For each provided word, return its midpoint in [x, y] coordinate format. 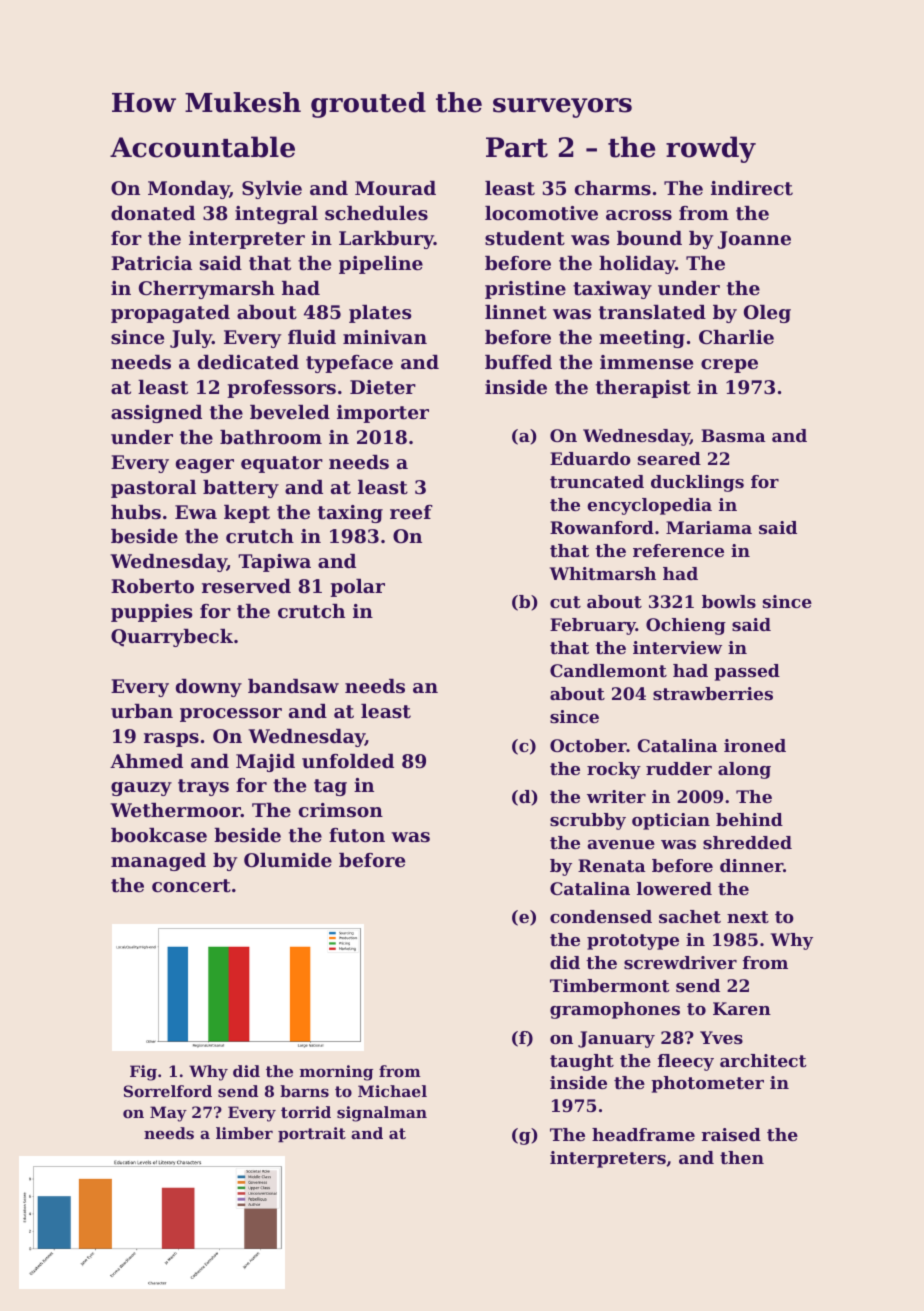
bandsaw [293, 686]
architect [763, 1060]
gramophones [615, 1010]
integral [276, 215]
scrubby [588, 821]
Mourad [395, 188]
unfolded [348, 761]
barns [304, 1091]
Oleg [767, 314]
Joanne [754, 240]
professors [281, 389]
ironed [755, 745]
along [744, 770]
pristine [525, 290]
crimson [341, 810]
